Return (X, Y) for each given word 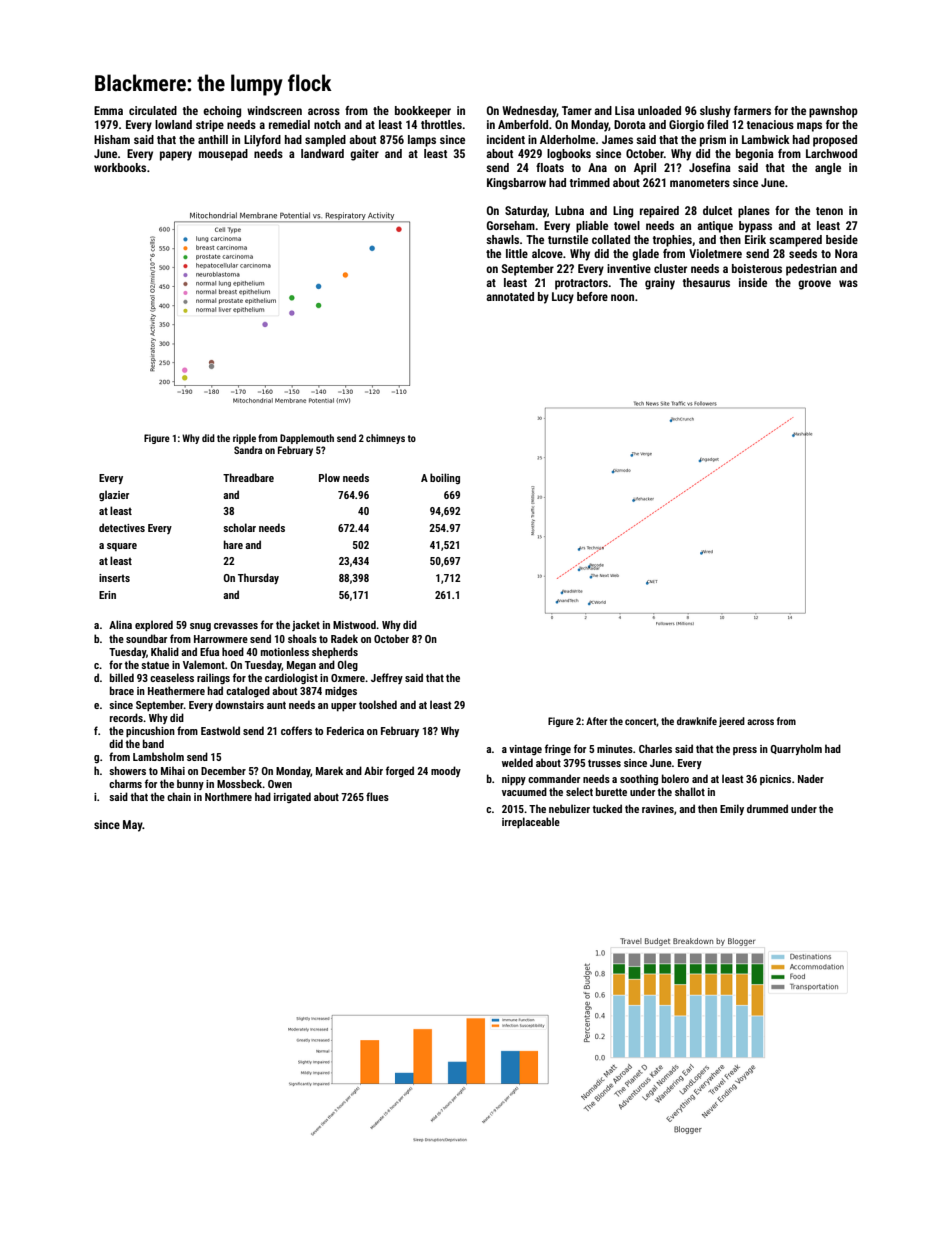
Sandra (248, 450)
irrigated (292, 797)
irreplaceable (531, 823)
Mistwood (354, 624)
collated (611, 239)
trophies (672, 241)
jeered (732, 722)
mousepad (223, 155)
